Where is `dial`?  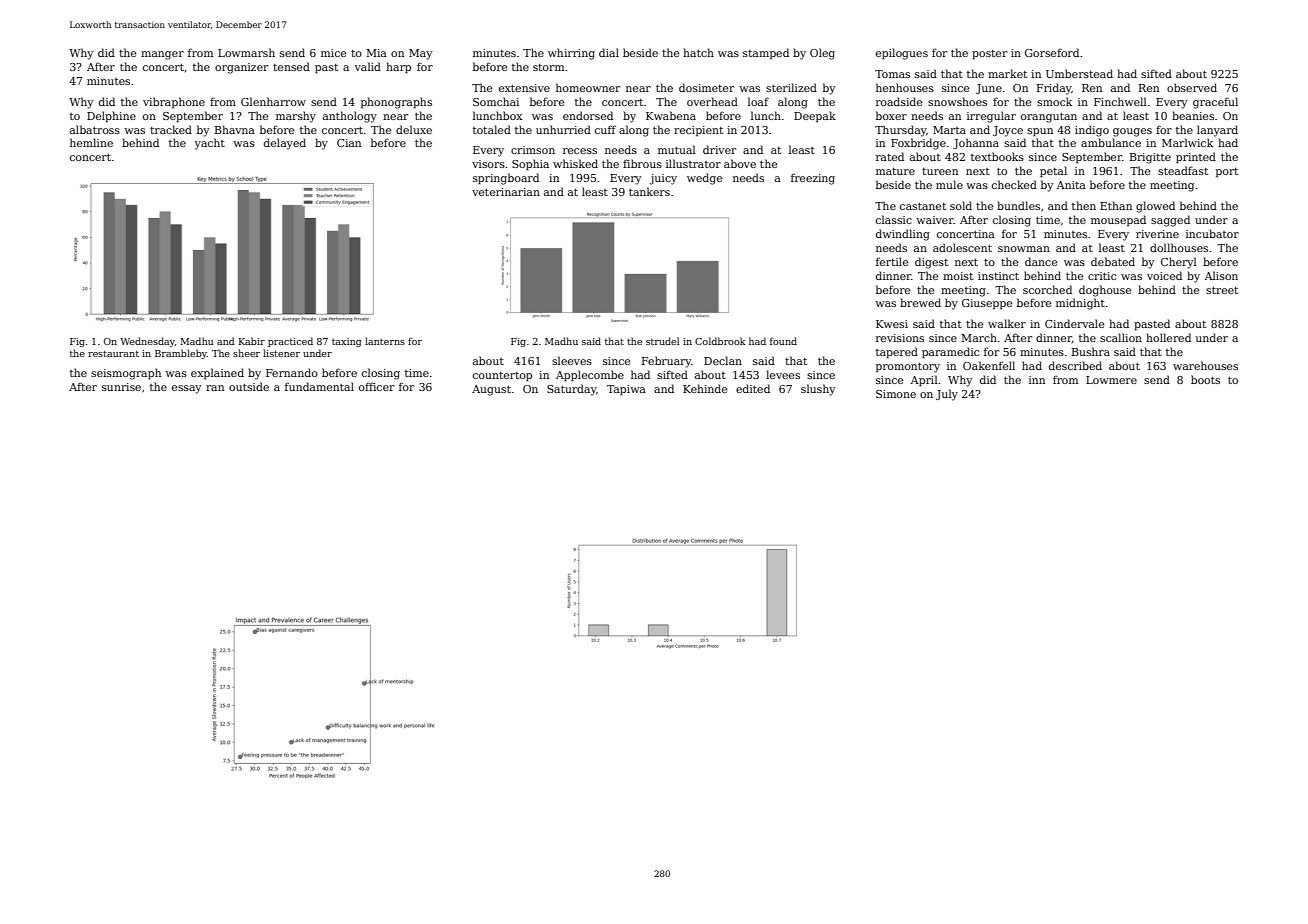 dial is located at coordinates (609, 52).
